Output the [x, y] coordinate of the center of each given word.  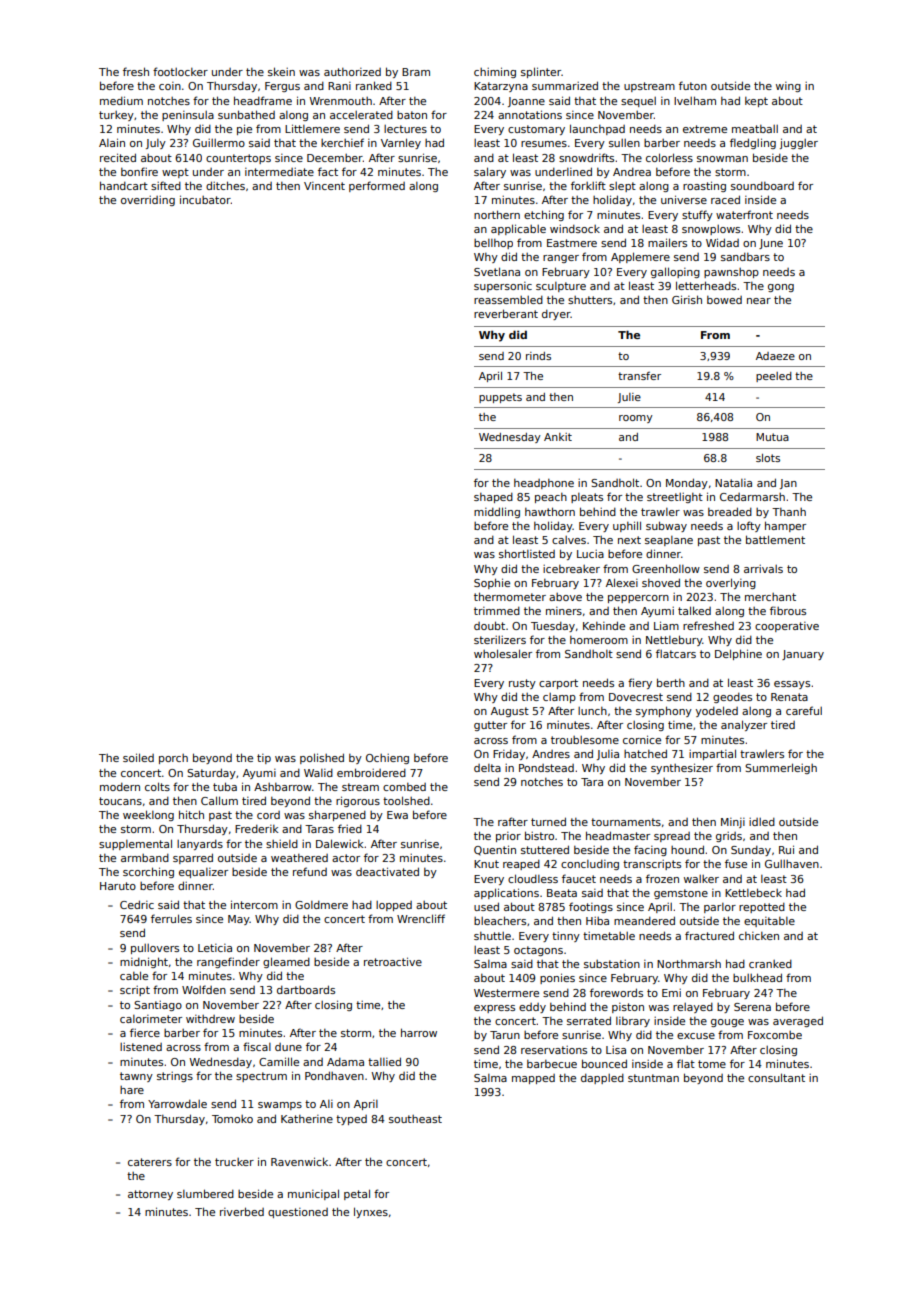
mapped [533, 1079]
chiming [495, 72]
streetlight [675, 498]
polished [322, 758]
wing [788, 87]
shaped [493, 498]
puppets [500, 398]
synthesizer [682, 768]
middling [497, 512]
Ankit [558, 437]
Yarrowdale [177, 1104]
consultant [776, 1077]
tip [264, 759]
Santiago [158, 1006]
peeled [774, 377]
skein [281, 71]
